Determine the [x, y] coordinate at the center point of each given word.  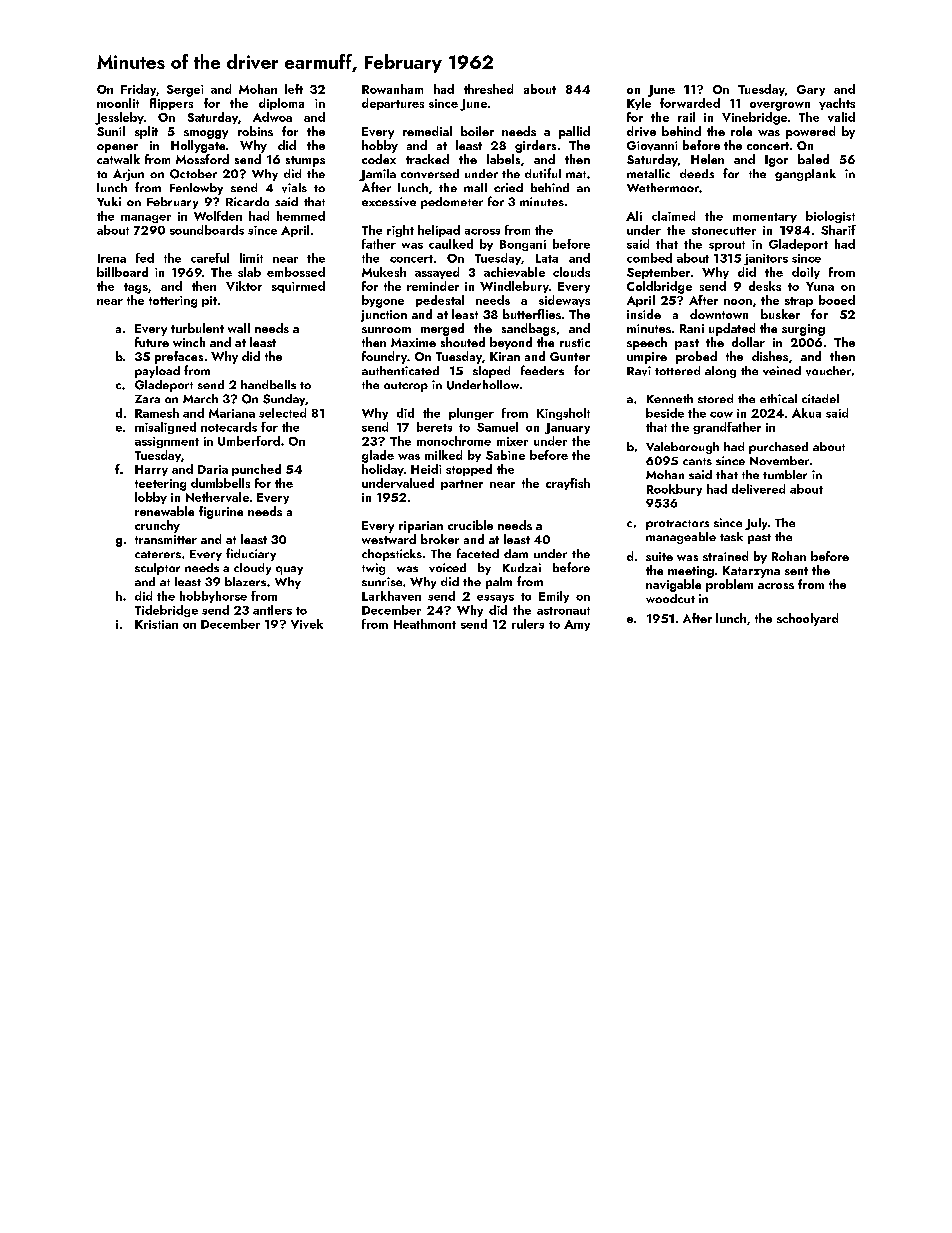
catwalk [118, 159]
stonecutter [724, 231]
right [400, 231]
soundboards [207, 230]
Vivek [307, 624]
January [567, 428]
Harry [151, 470]
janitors [766, 259]
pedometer [452, 203]
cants [697, 461]
